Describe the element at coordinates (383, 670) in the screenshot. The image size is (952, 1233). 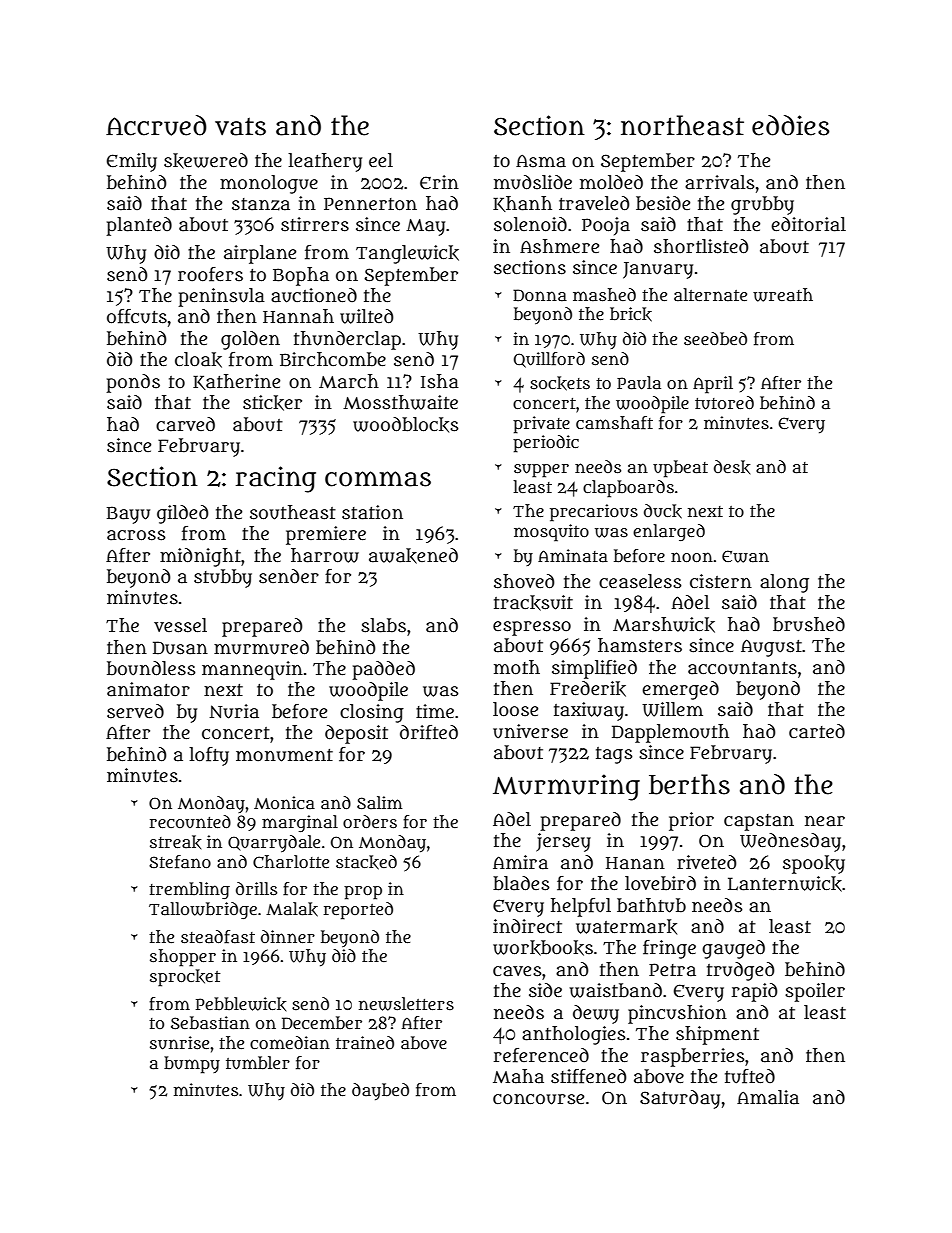
I see `padded` at that location.
